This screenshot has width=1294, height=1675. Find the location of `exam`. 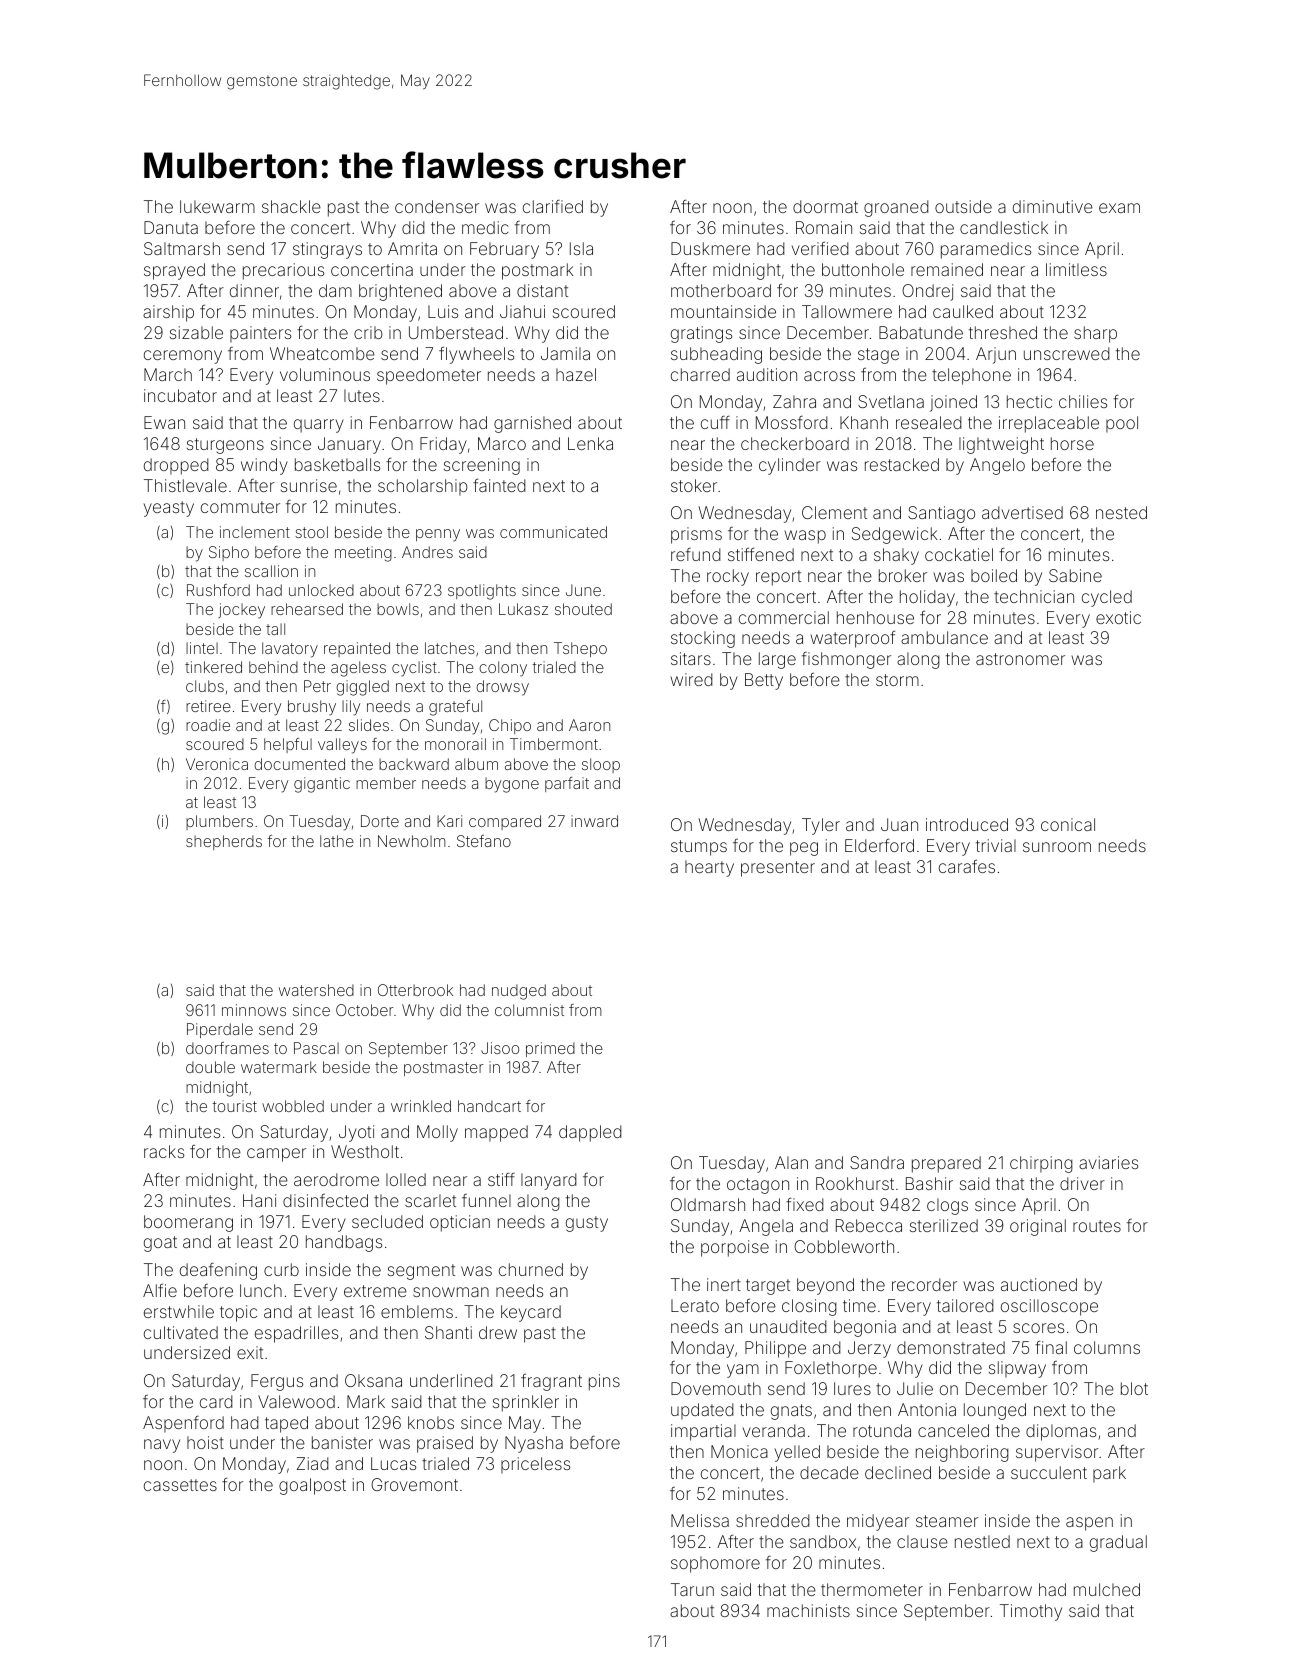

exam is located at coordinates (1119, 208).
